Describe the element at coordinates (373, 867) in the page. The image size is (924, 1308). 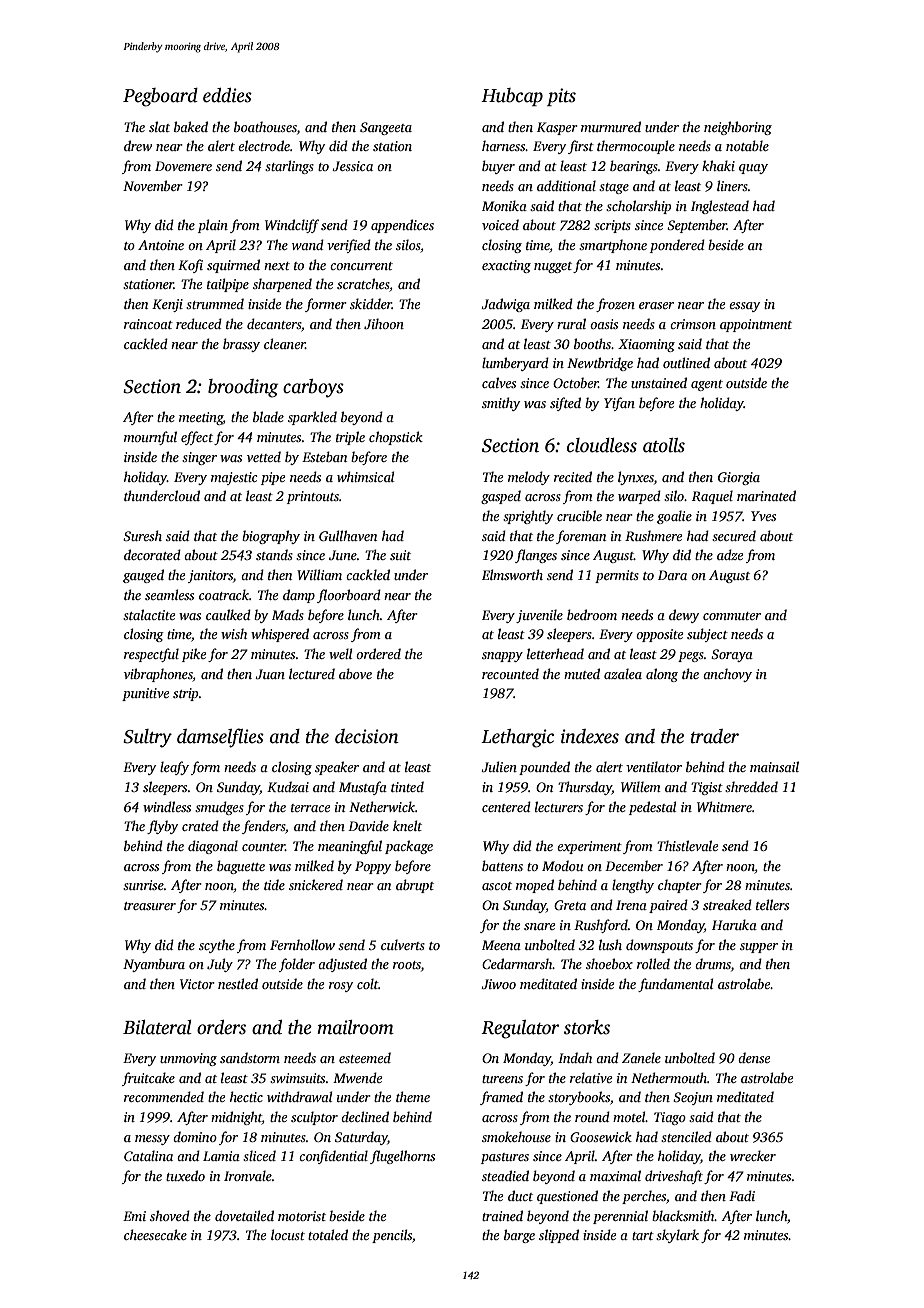
I see `Poppy` at that location.
